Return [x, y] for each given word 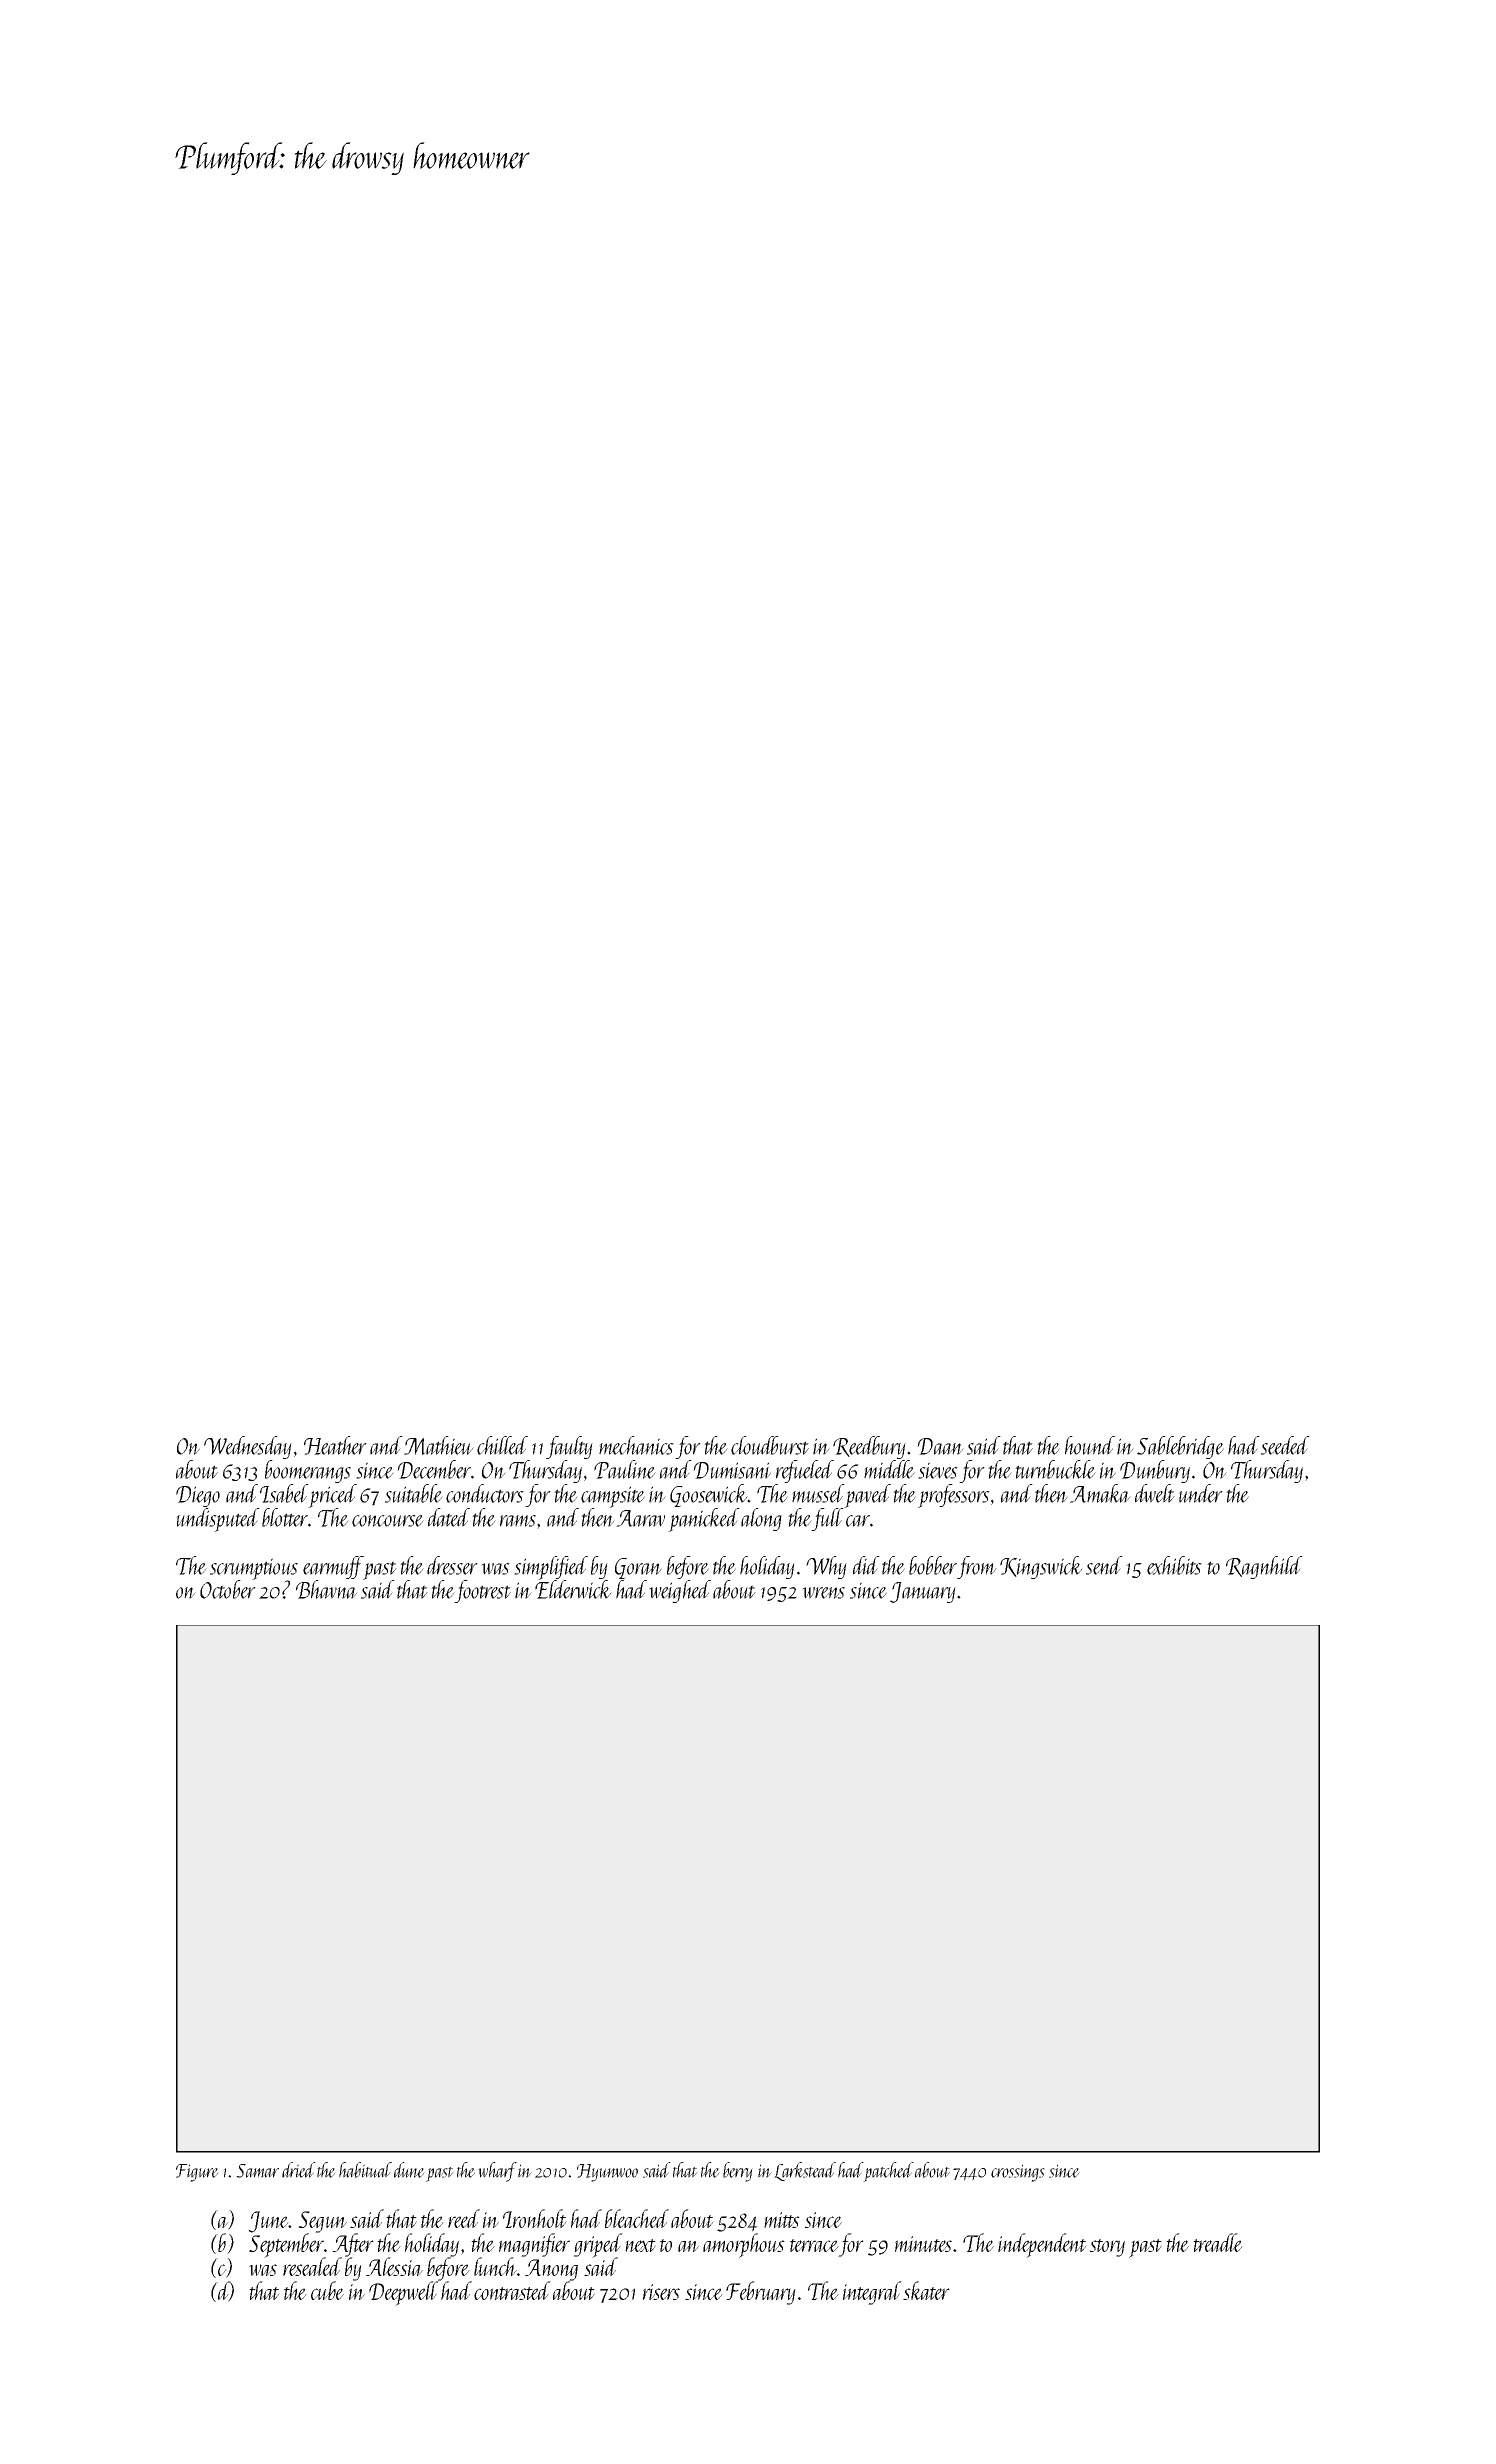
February [761, 2293]
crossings [1018, 2173]
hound [1090, 1445]
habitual [365, 2170]
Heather [335, 1445]
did [866, 1565]
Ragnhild [1264, 1567]
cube [327, 2290]
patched [889, 2172]
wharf [497, 2172]
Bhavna [327, 1589]
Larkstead [805, 2171]
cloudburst [770, 1445]
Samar [257, 2171]
